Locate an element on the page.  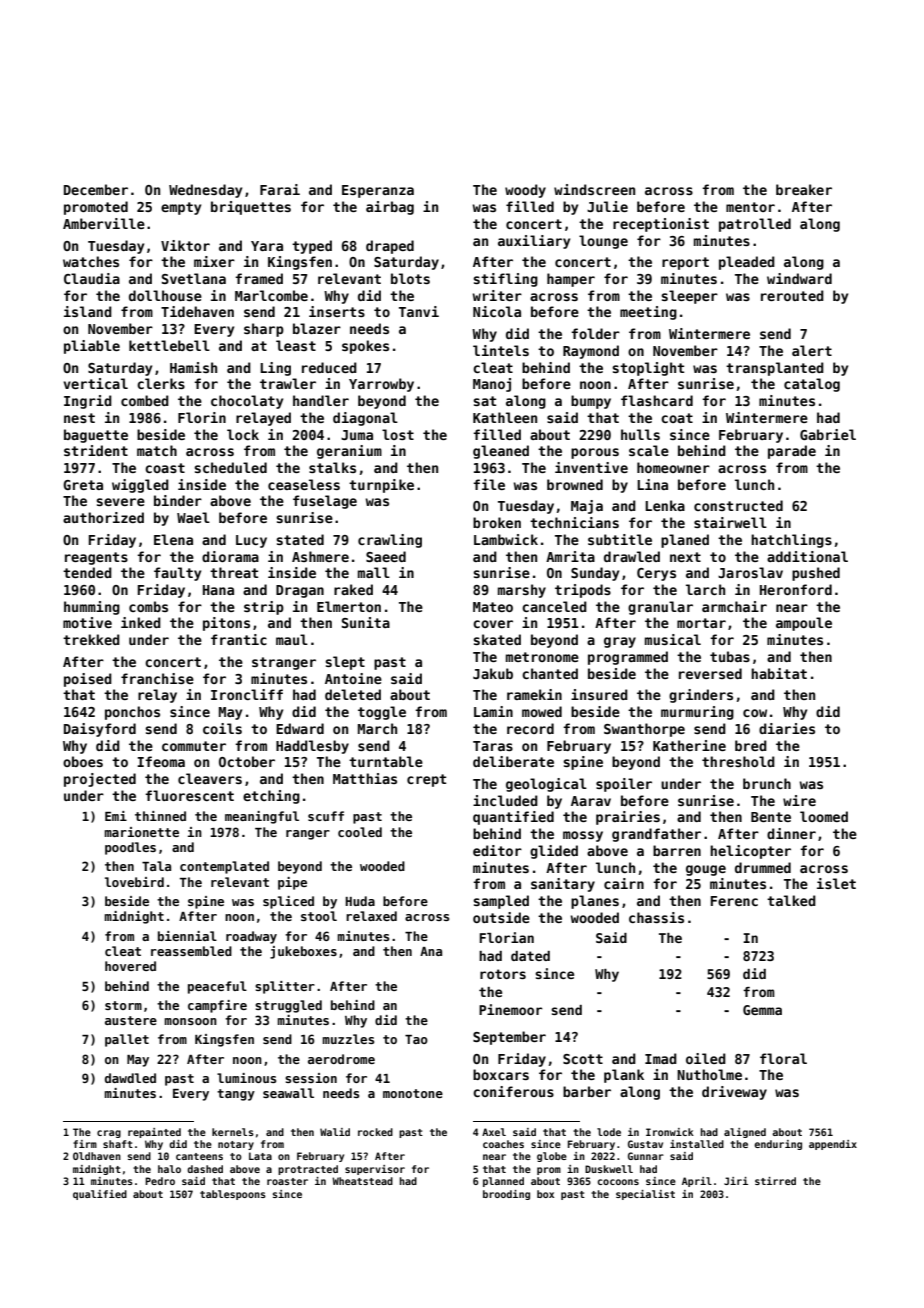
maul is located at coordinates (292, 639).
